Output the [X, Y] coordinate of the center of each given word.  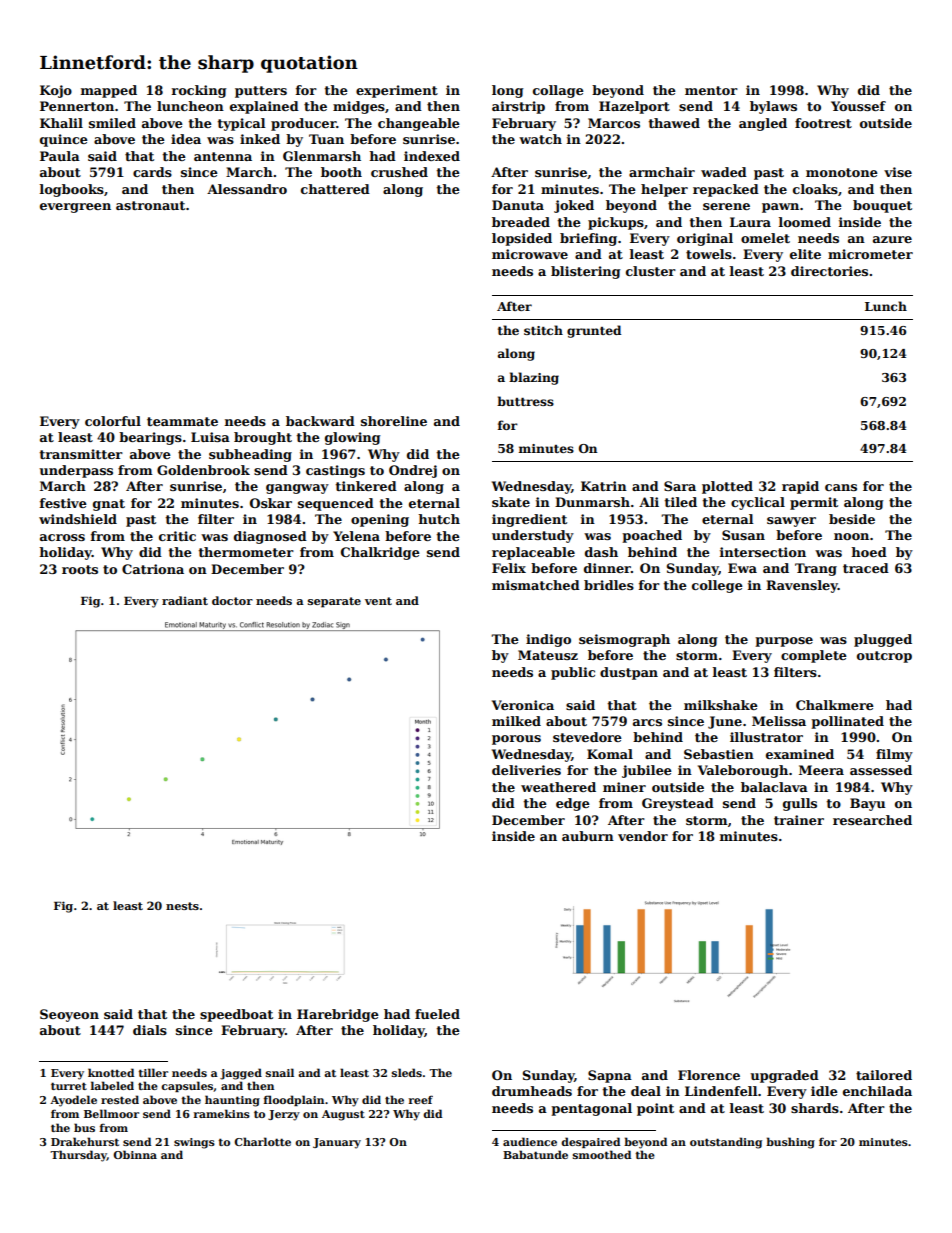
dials [150, 1030]
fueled [437, 1014]
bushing [790, 1143]
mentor [711, 90]
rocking [199, 91]
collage [558, 91]
